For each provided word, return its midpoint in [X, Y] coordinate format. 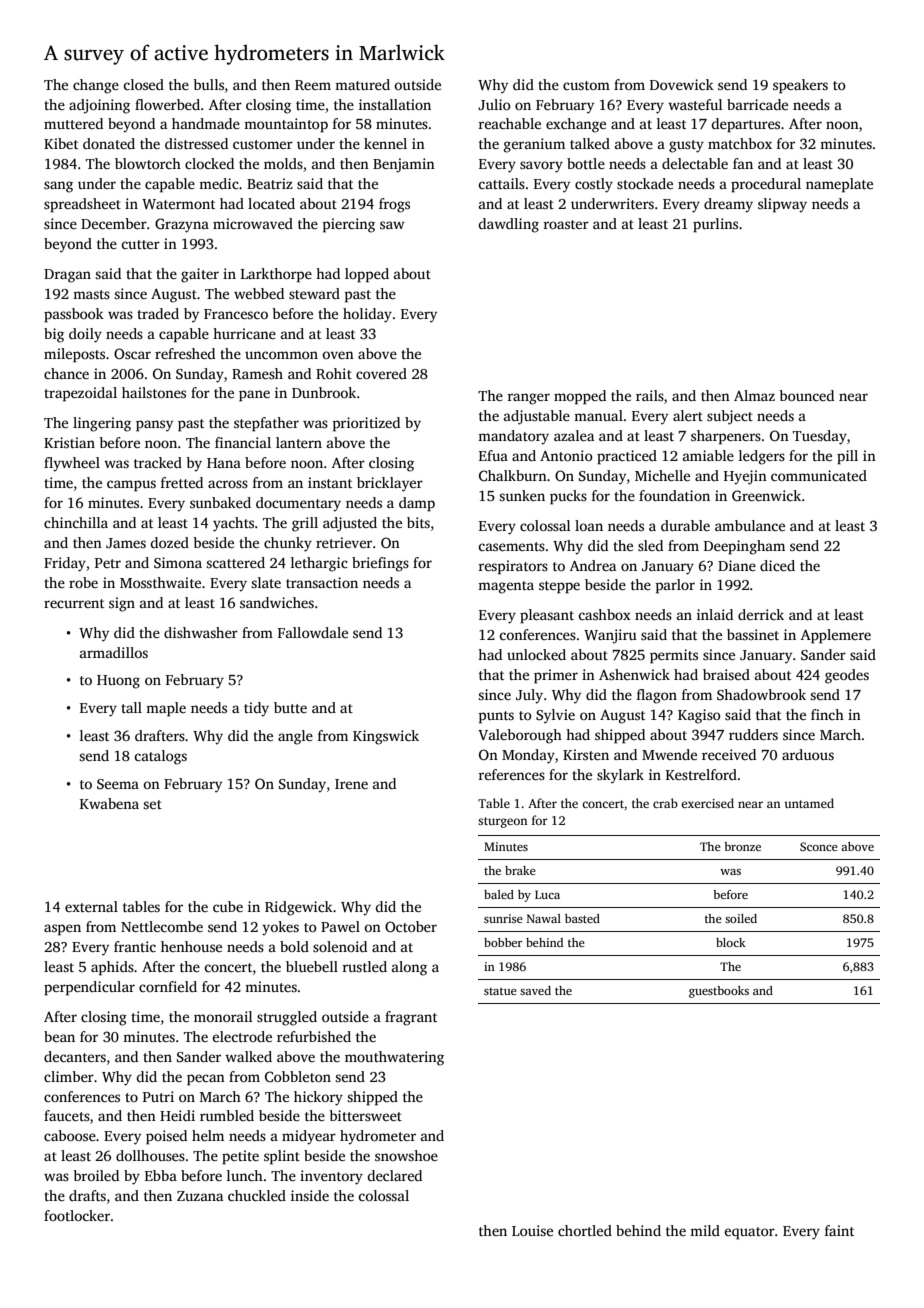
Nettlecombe [162, 926]
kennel [385, 143]
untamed [809, 803]
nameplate [839, 185]
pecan [206, 1080]
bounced [806, 395]
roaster [566, 224]
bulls [208, 84]
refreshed [185, 353]
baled [499, 894]
